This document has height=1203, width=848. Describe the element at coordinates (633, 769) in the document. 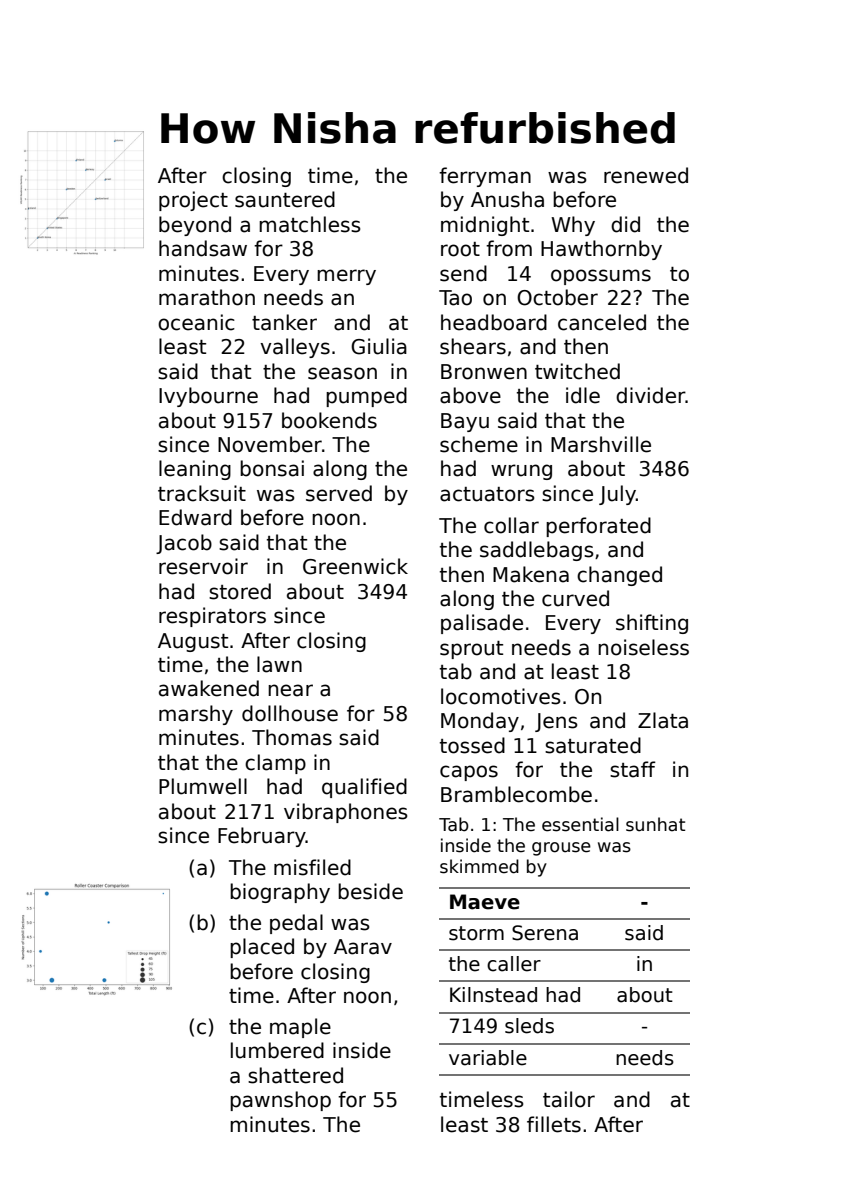

I see `staff` at that location.
